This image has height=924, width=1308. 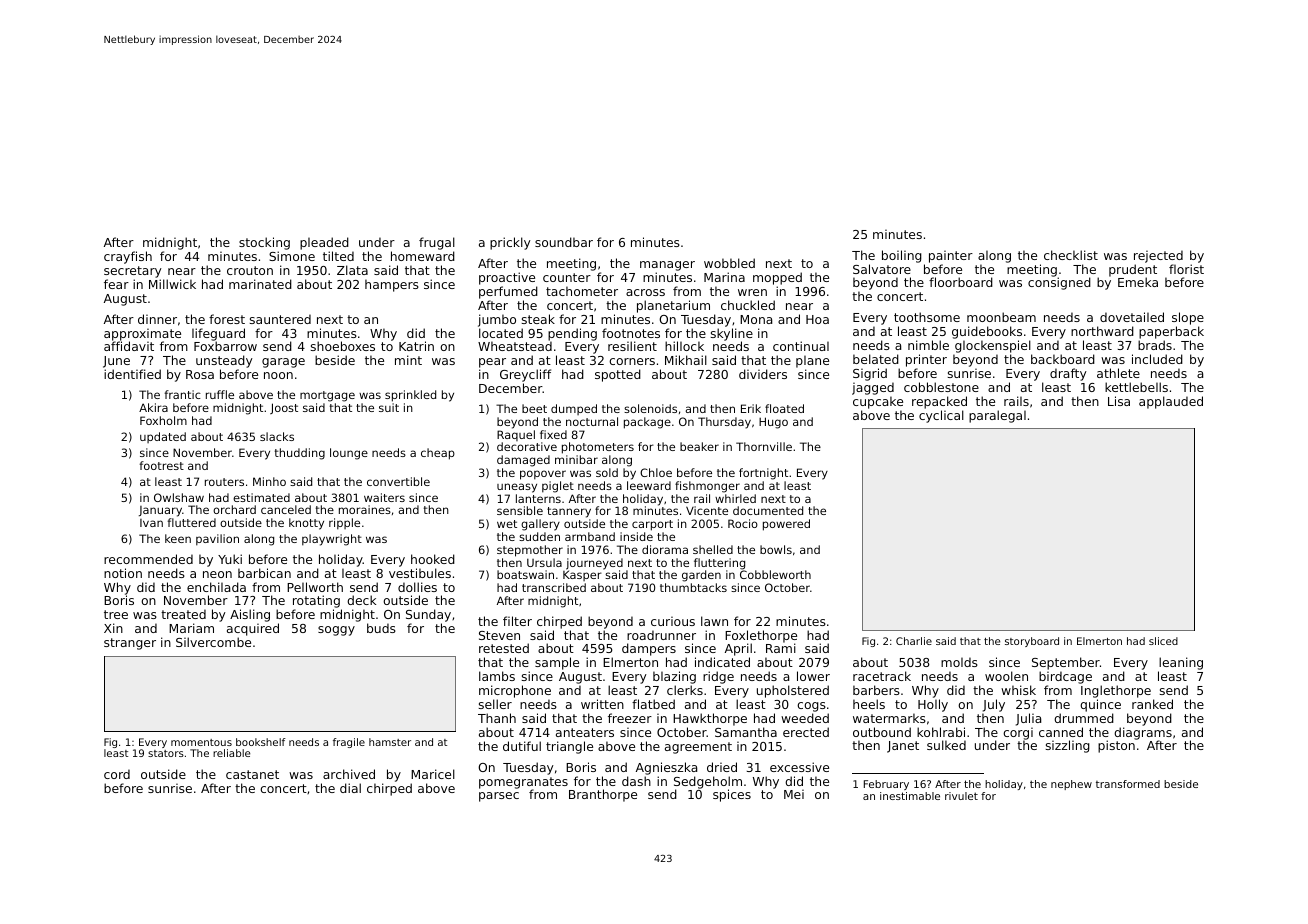 What do you see at coordinates (499, 797) in the image?
I see `parsec` at bounding box center [499, 797].
